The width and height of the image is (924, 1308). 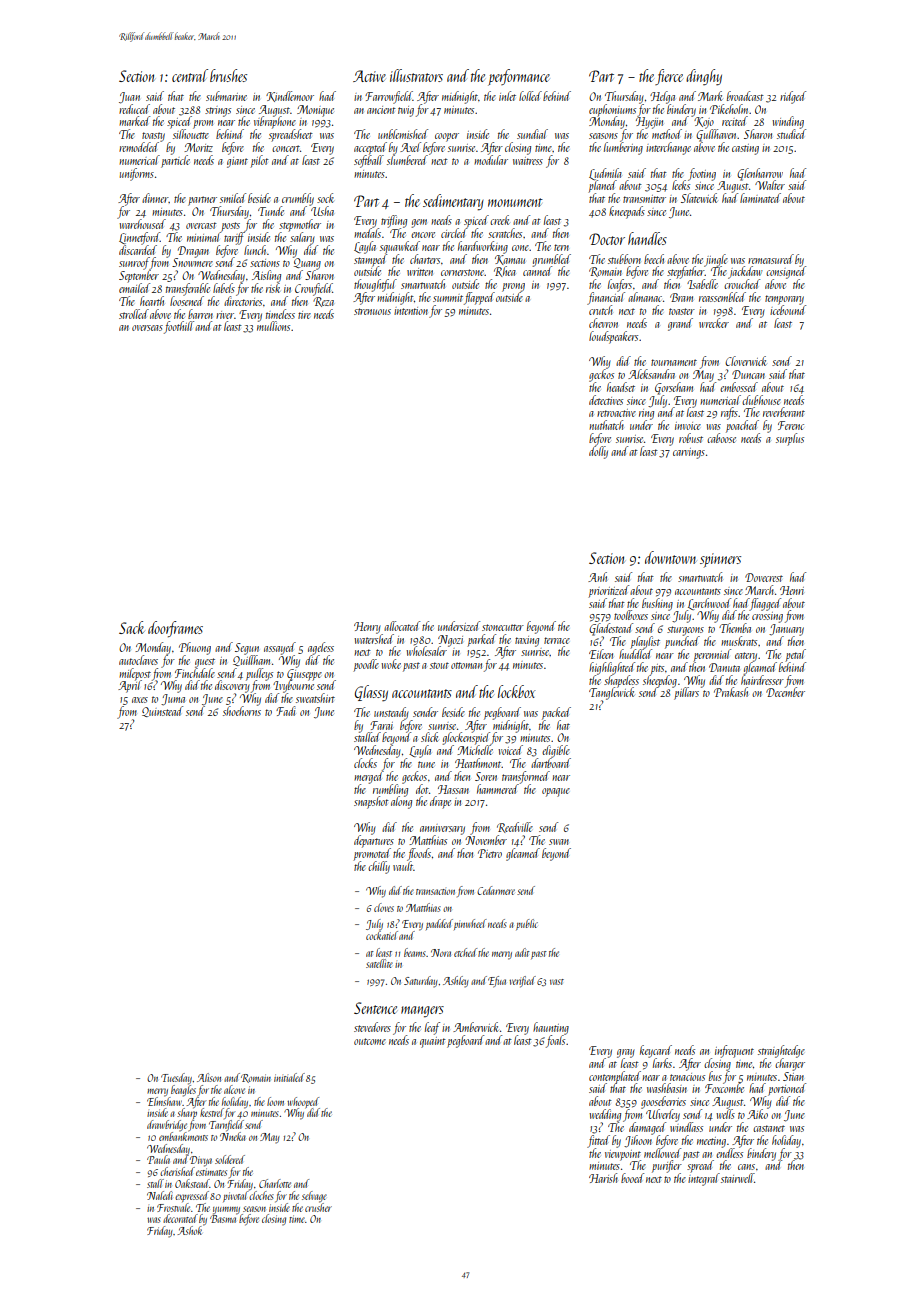 What do you see at coordinates (465, 952) in the image?
I see `etched` at bounding box center [465, 952].
